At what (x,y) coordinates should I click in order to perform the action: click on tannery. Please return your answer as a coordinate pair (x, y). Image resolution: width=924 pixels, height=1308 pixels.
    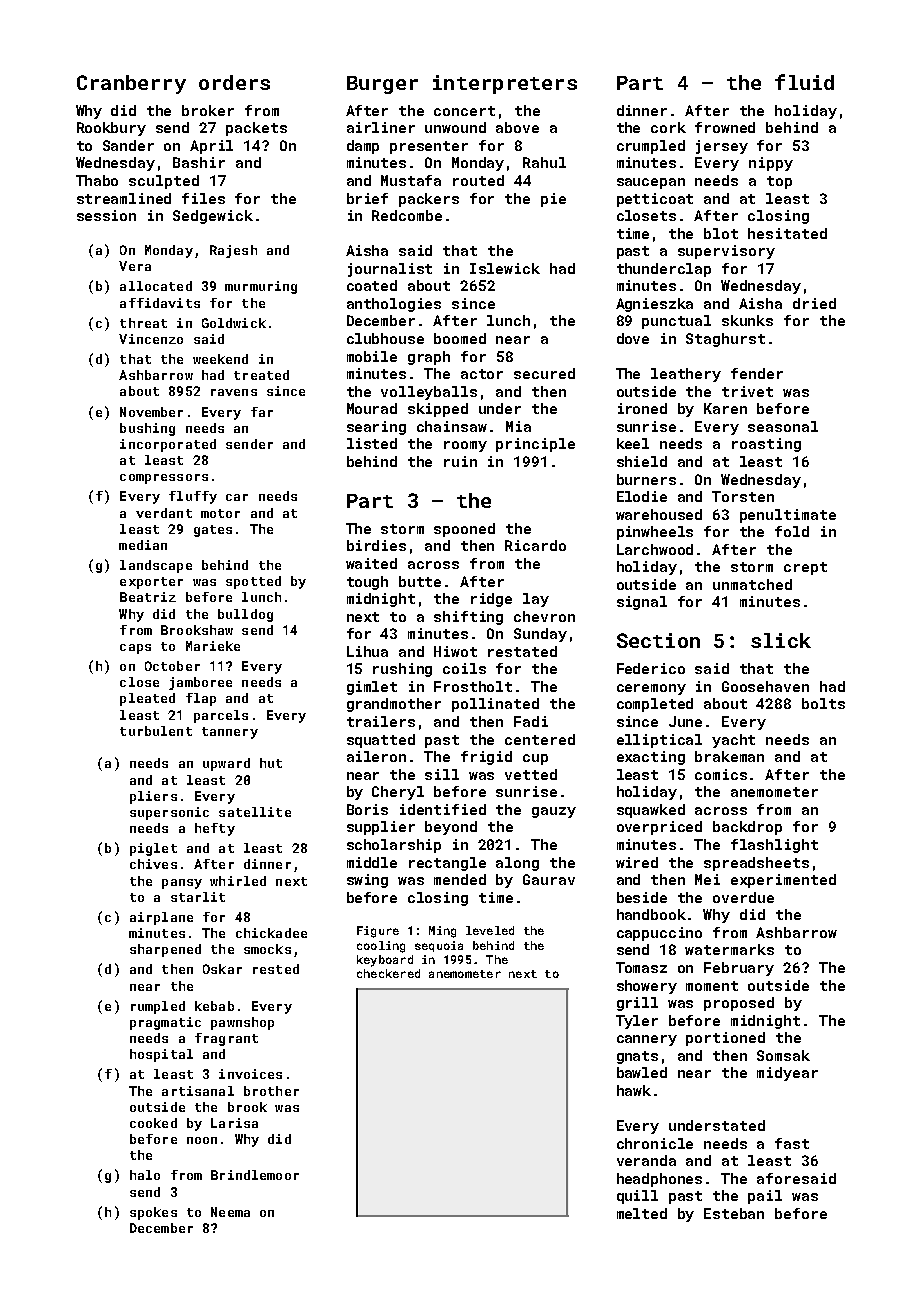
    Looking at the image, I should click on (230, 733).
